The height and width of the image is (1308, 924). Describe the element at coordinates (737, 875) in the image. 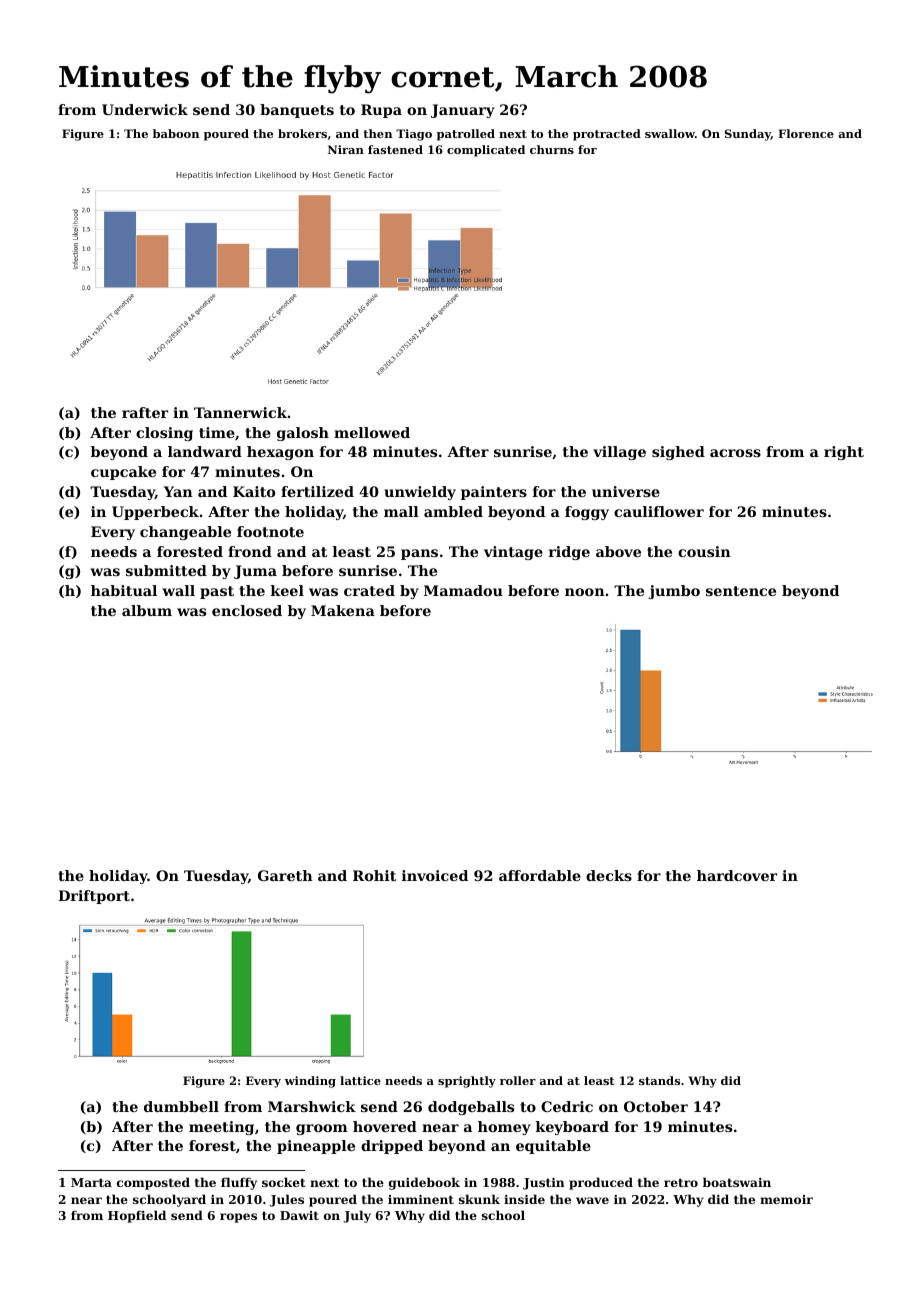

I see `hardcover` at that location.
